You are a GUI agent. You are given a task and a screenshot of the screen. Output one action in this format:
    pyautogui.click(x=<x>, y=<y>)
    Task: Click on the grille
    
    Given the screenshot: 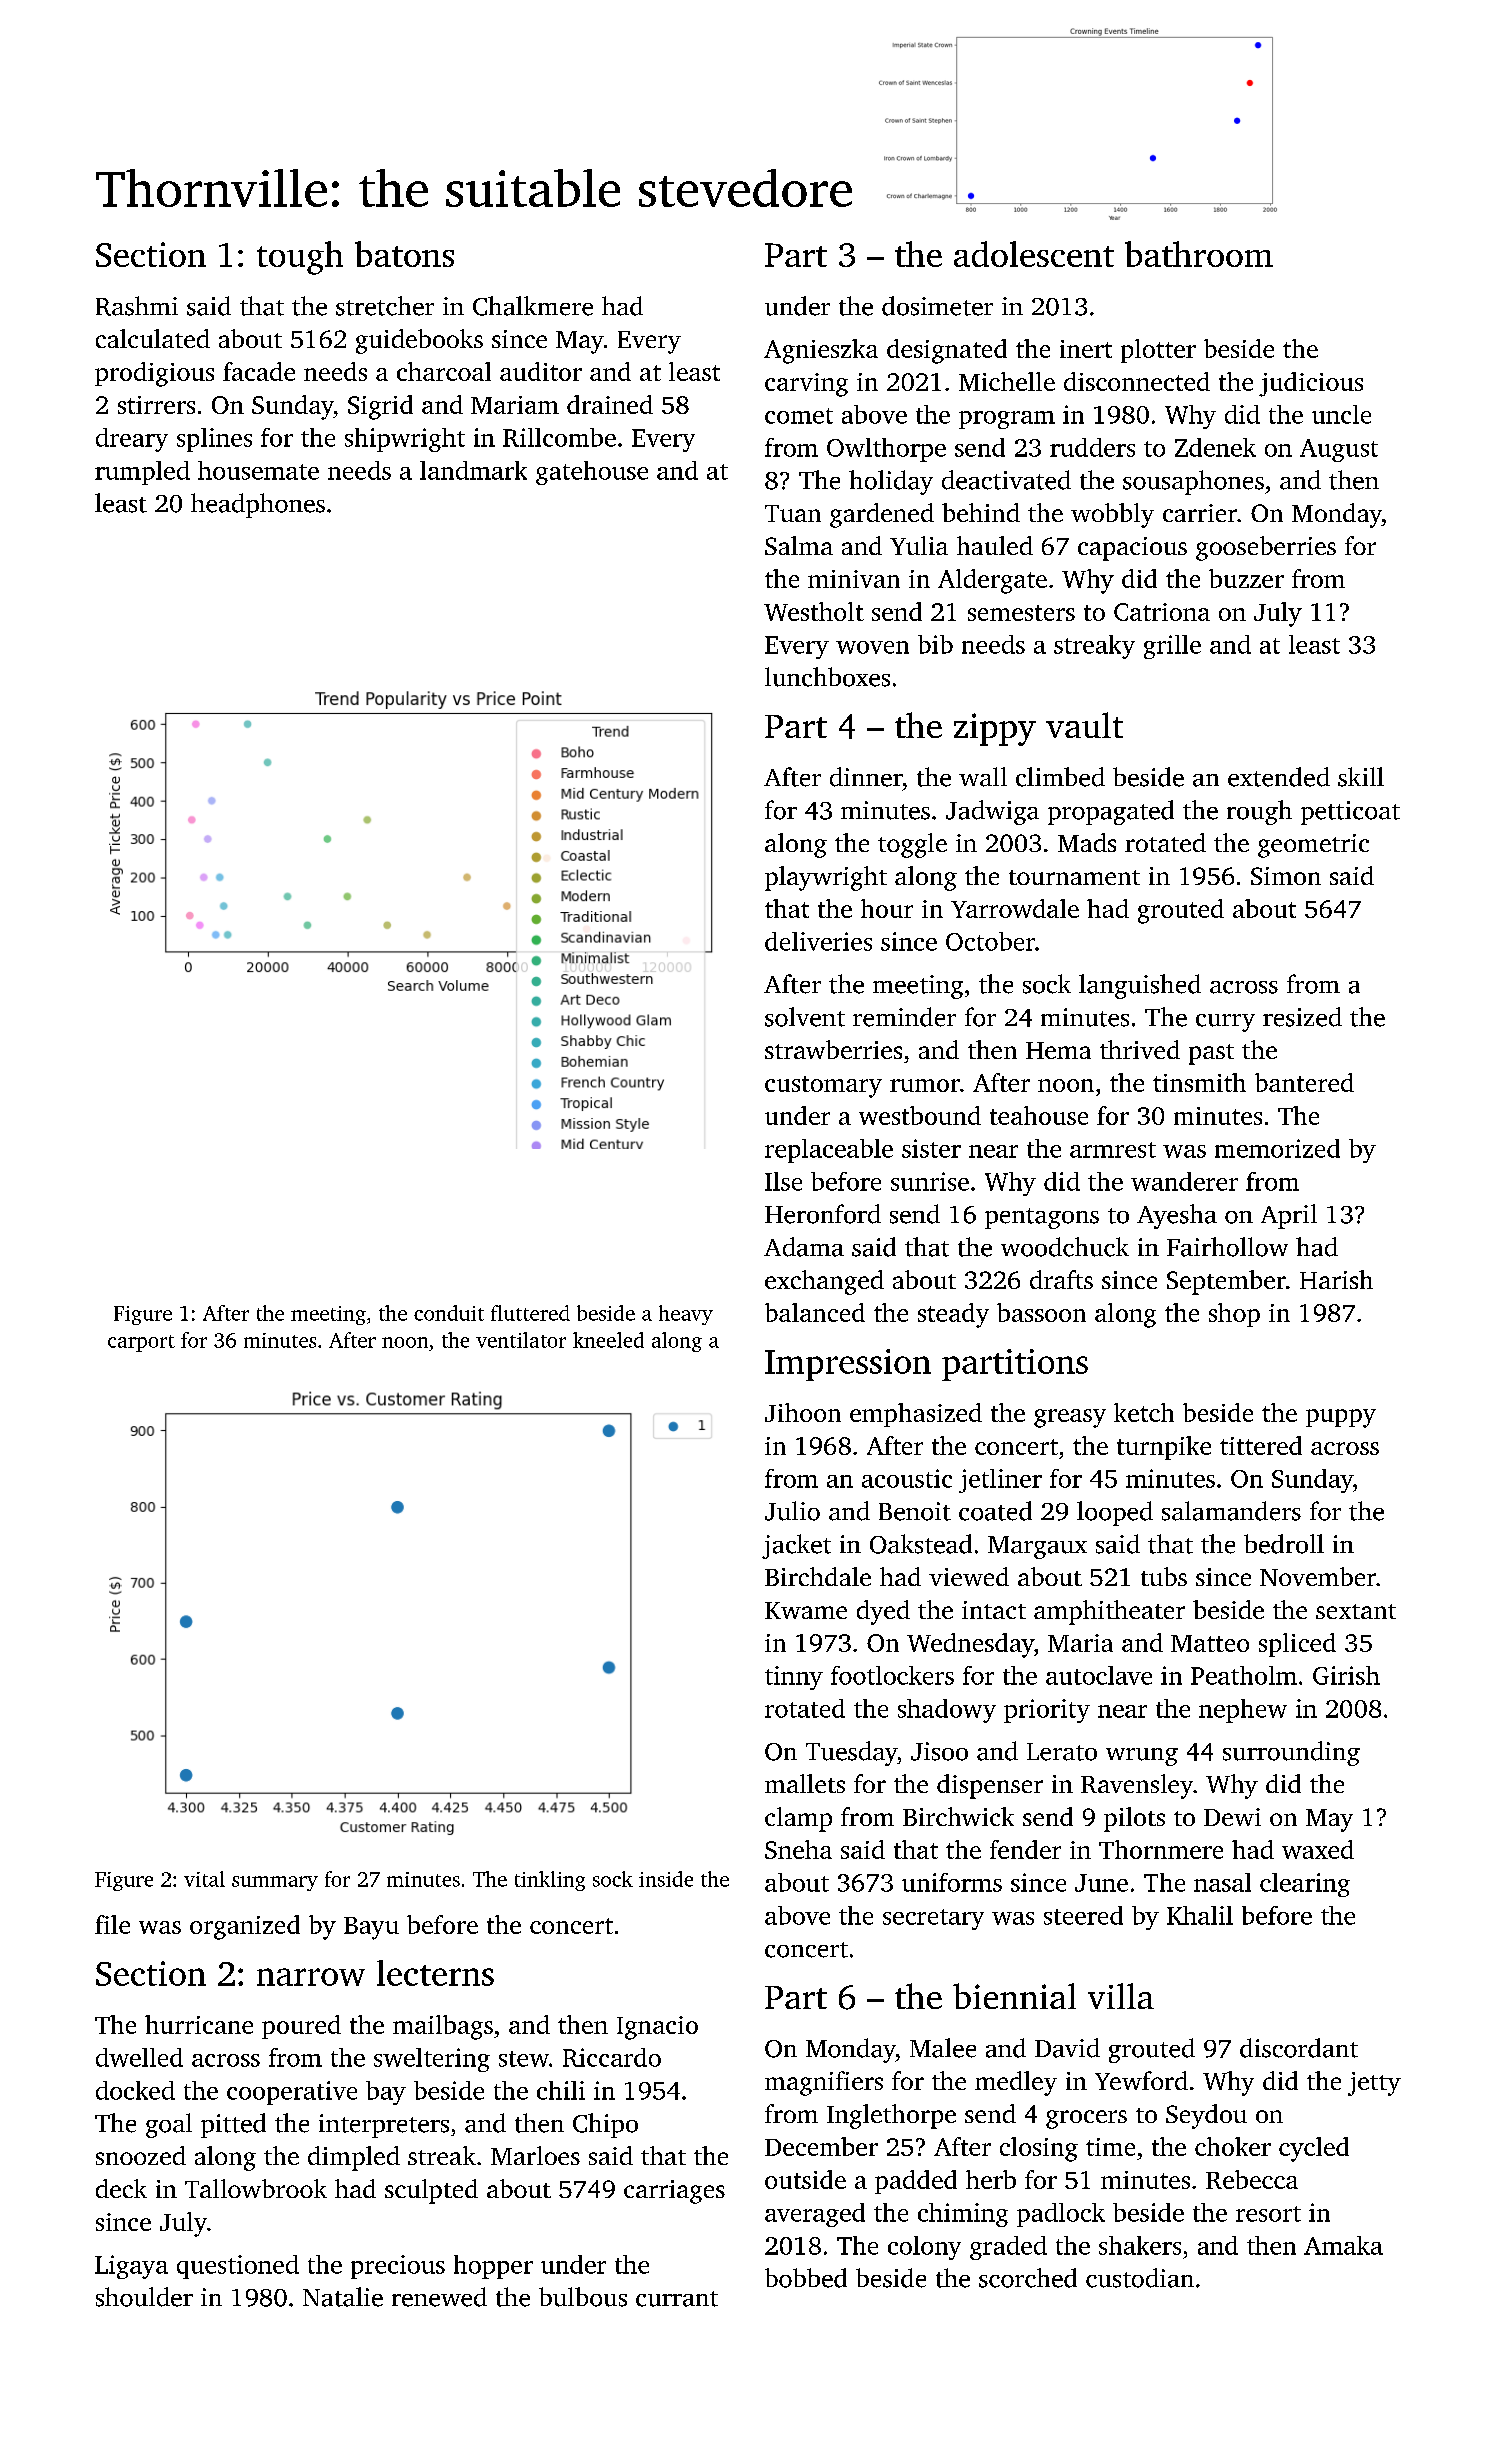 What is the action you would take?
    pyautogui.click(x=1172, y=647)
